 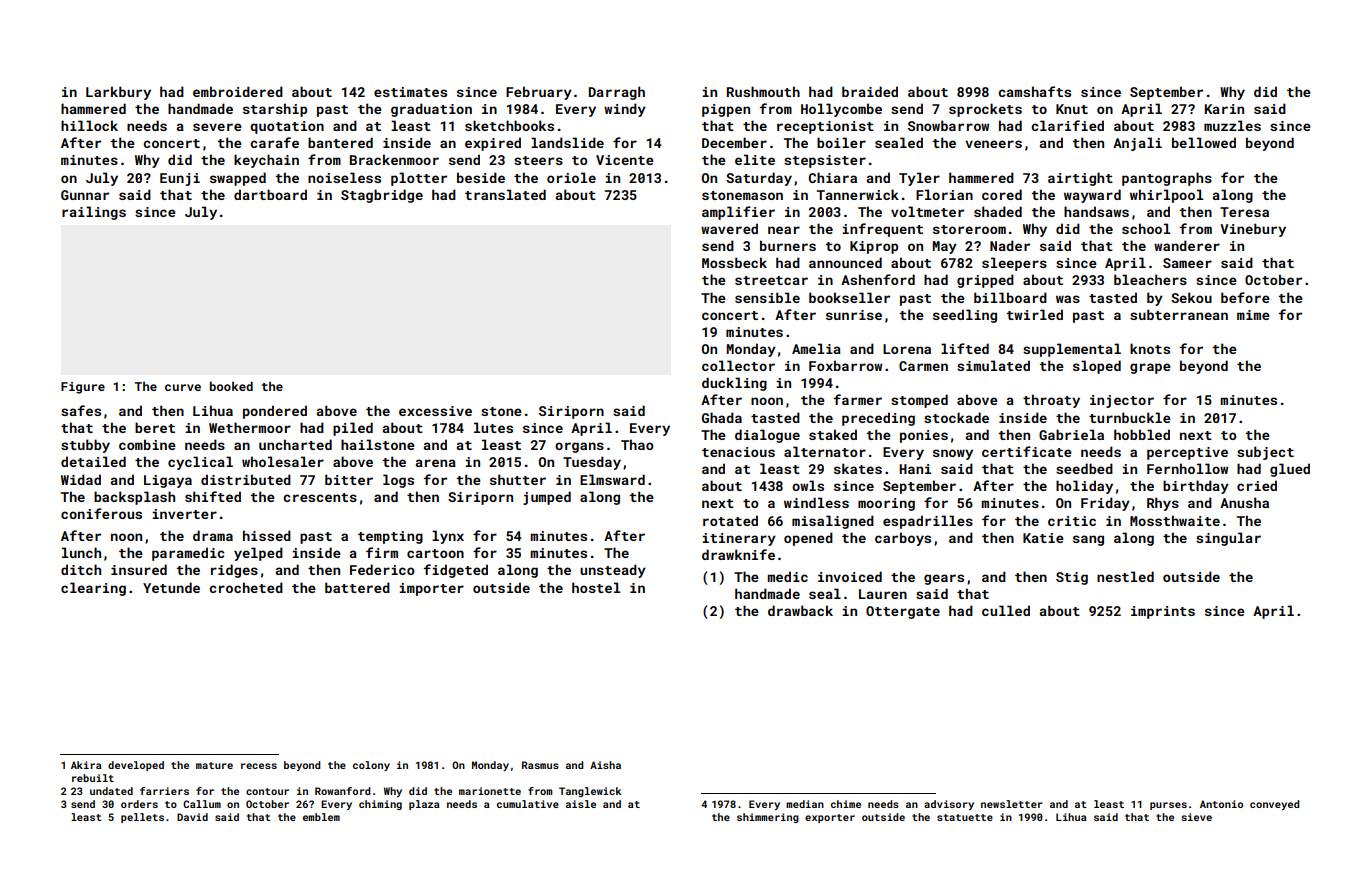 What do you see at coordinates (846, 804) in the document?
I see `chime` at bounding box center [846, 804].
